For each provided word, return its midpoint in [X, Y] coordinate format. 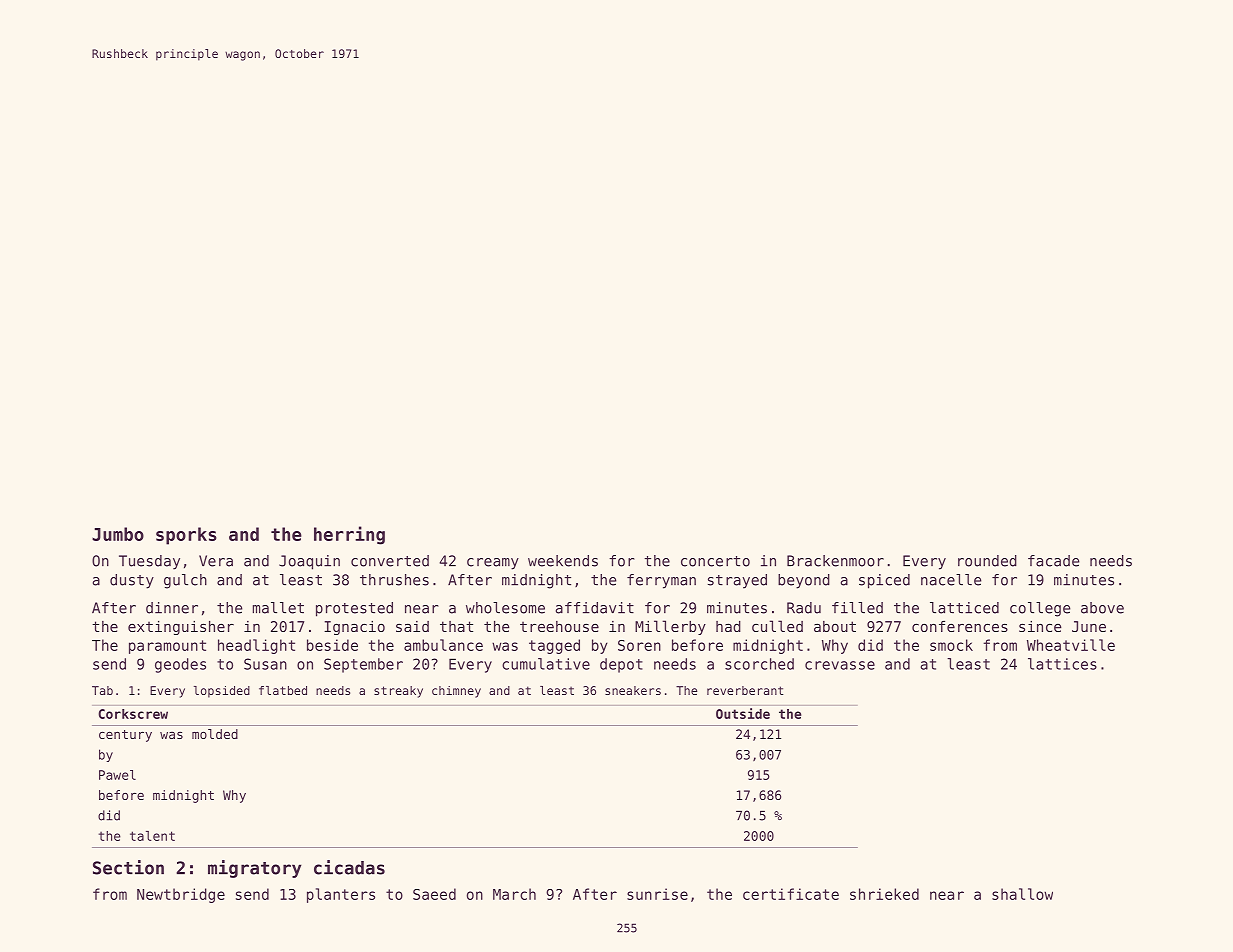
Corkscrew [133, 714]
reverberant [745, 690]
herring [349, 535]
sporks [186, 536]
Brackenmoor [835, 561]
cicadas [349, 867]
